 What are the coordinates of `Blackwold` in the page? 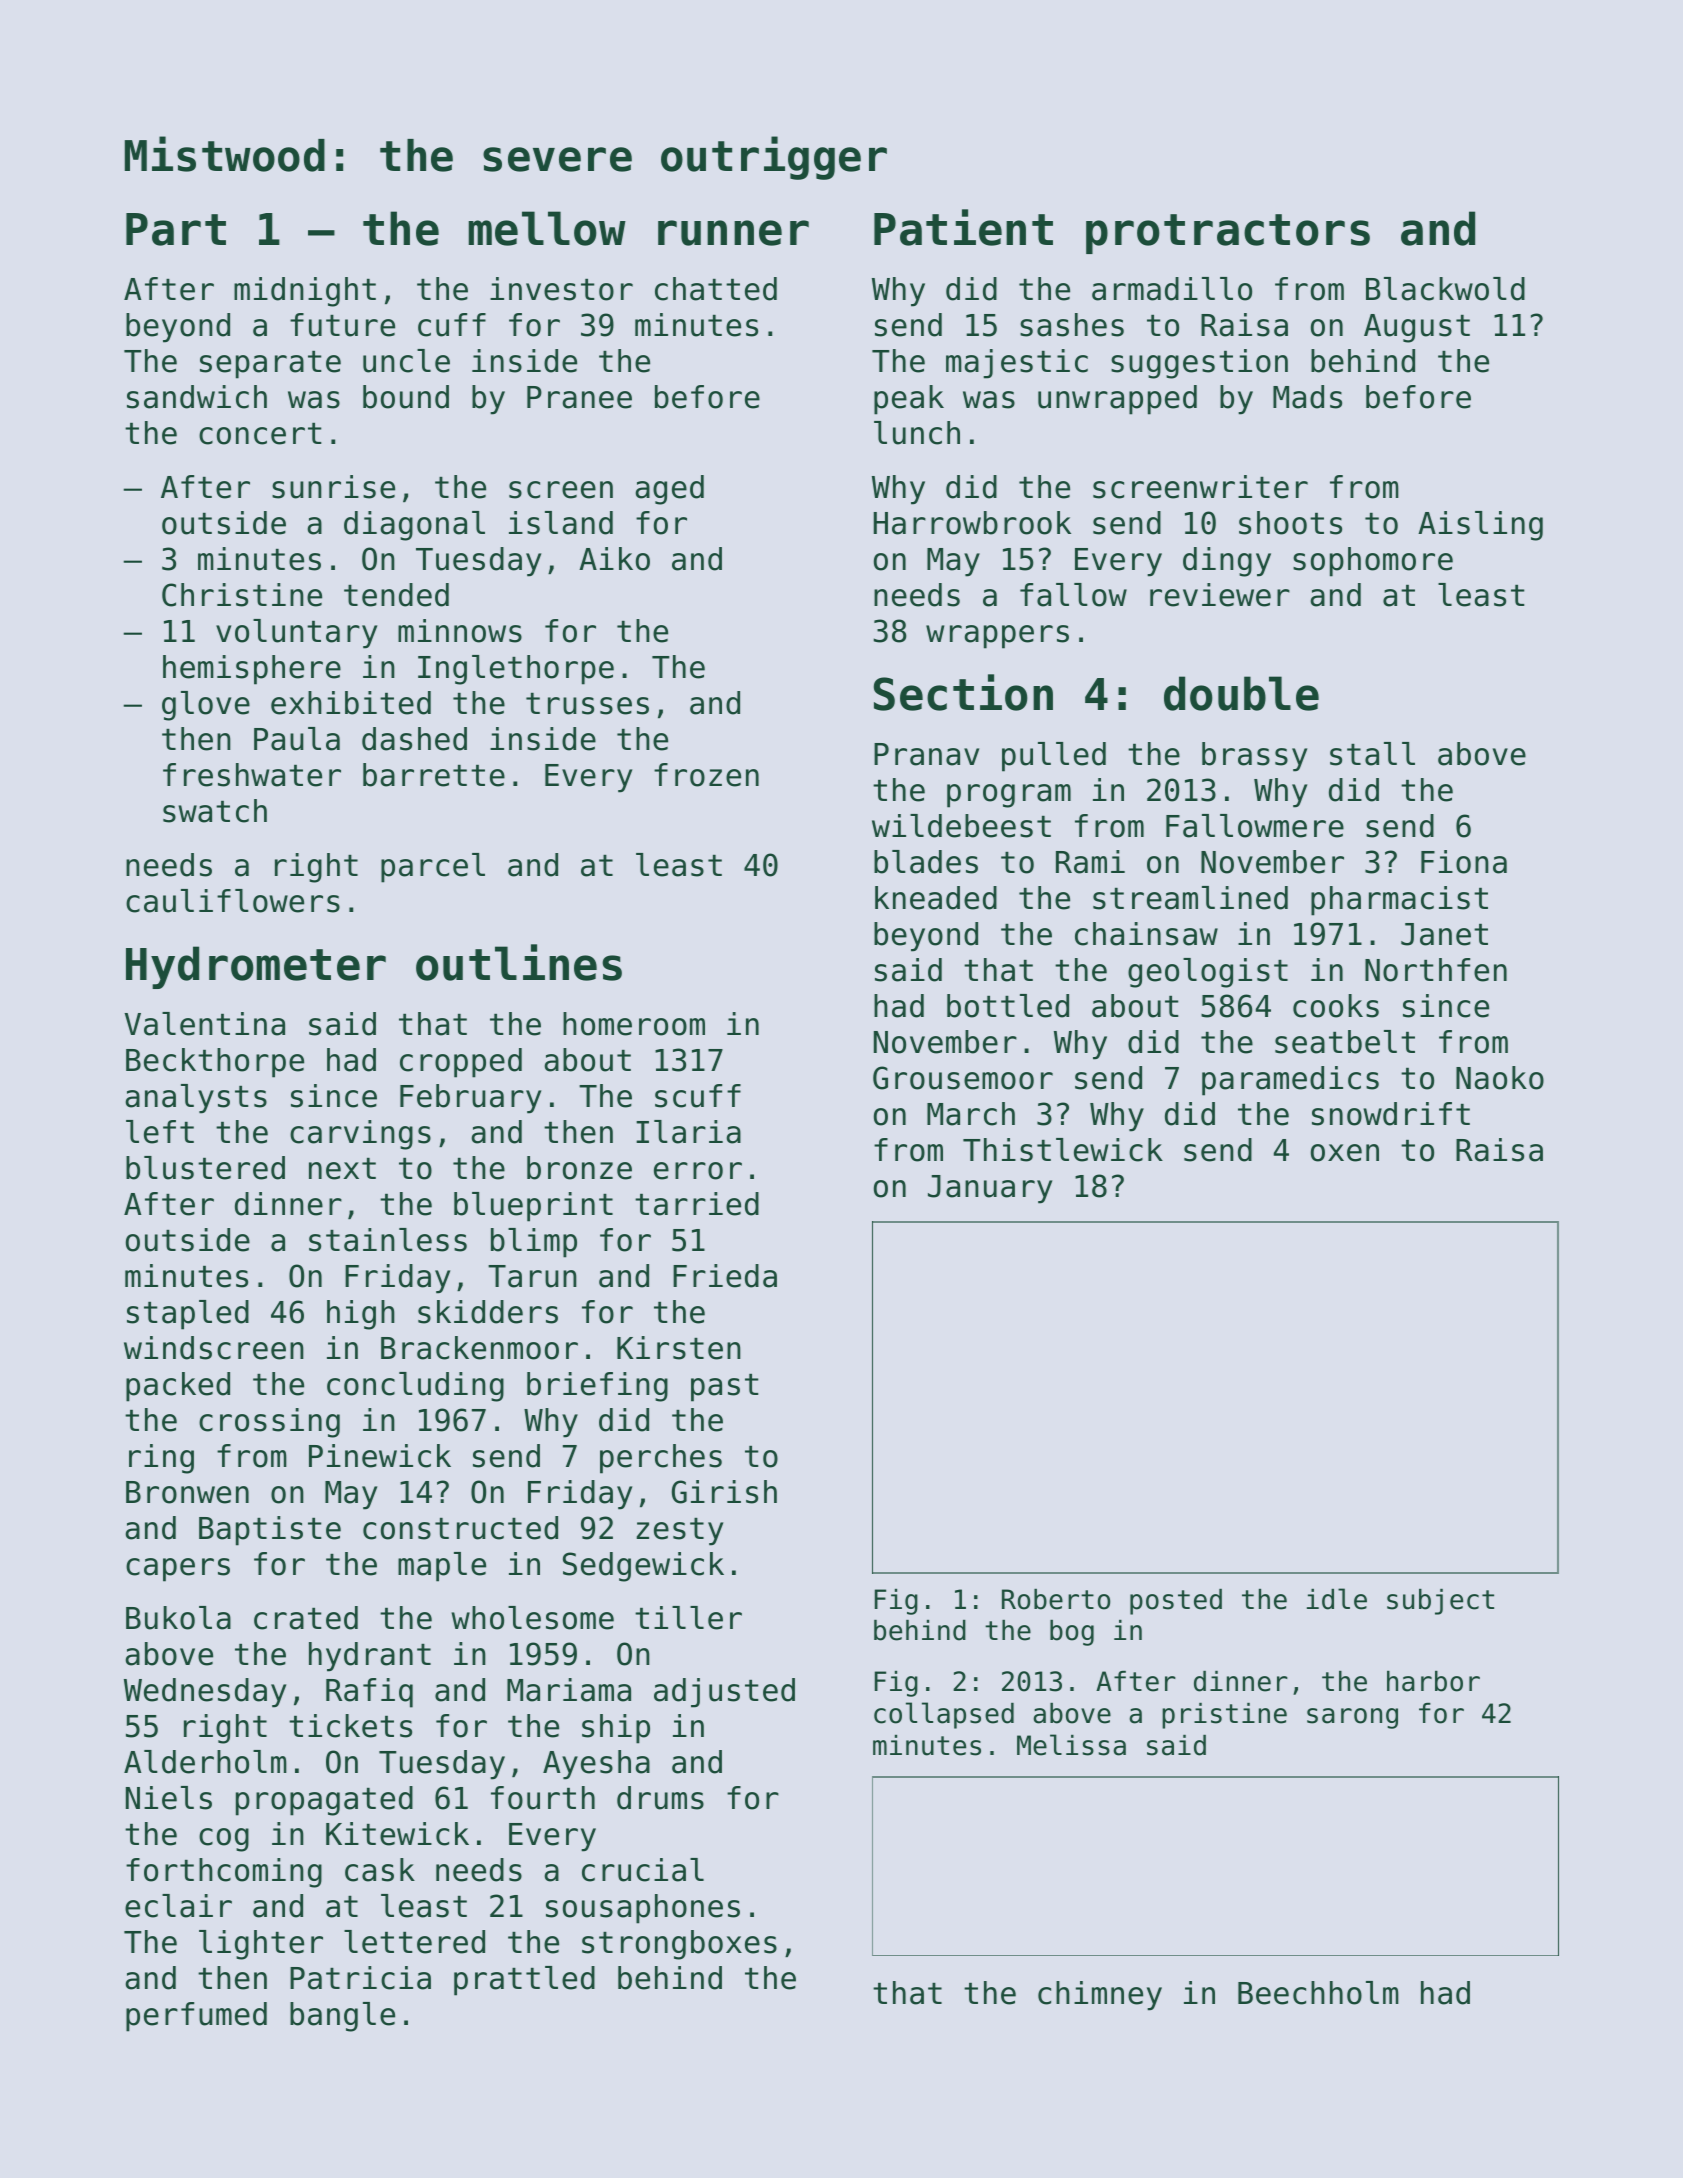 It's located at (1445, 289).
